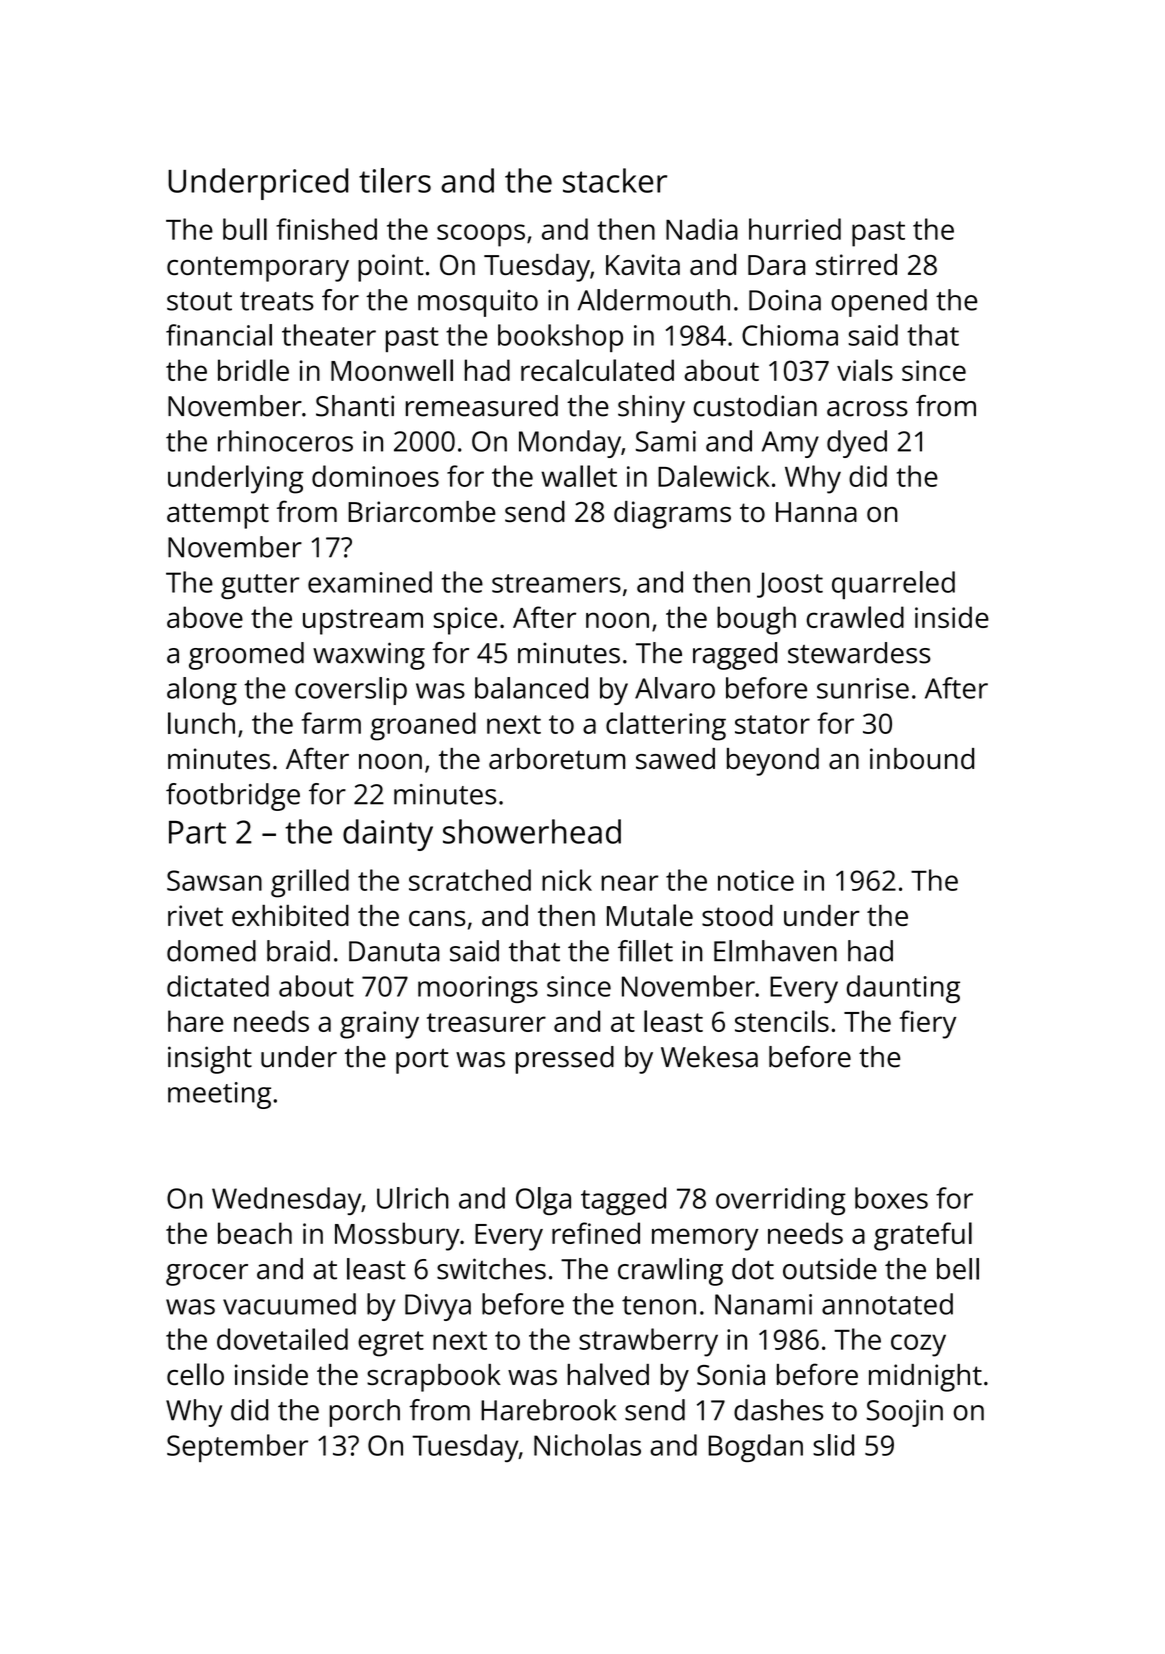  I want to click on Elmhaven, so click(775, 951).
